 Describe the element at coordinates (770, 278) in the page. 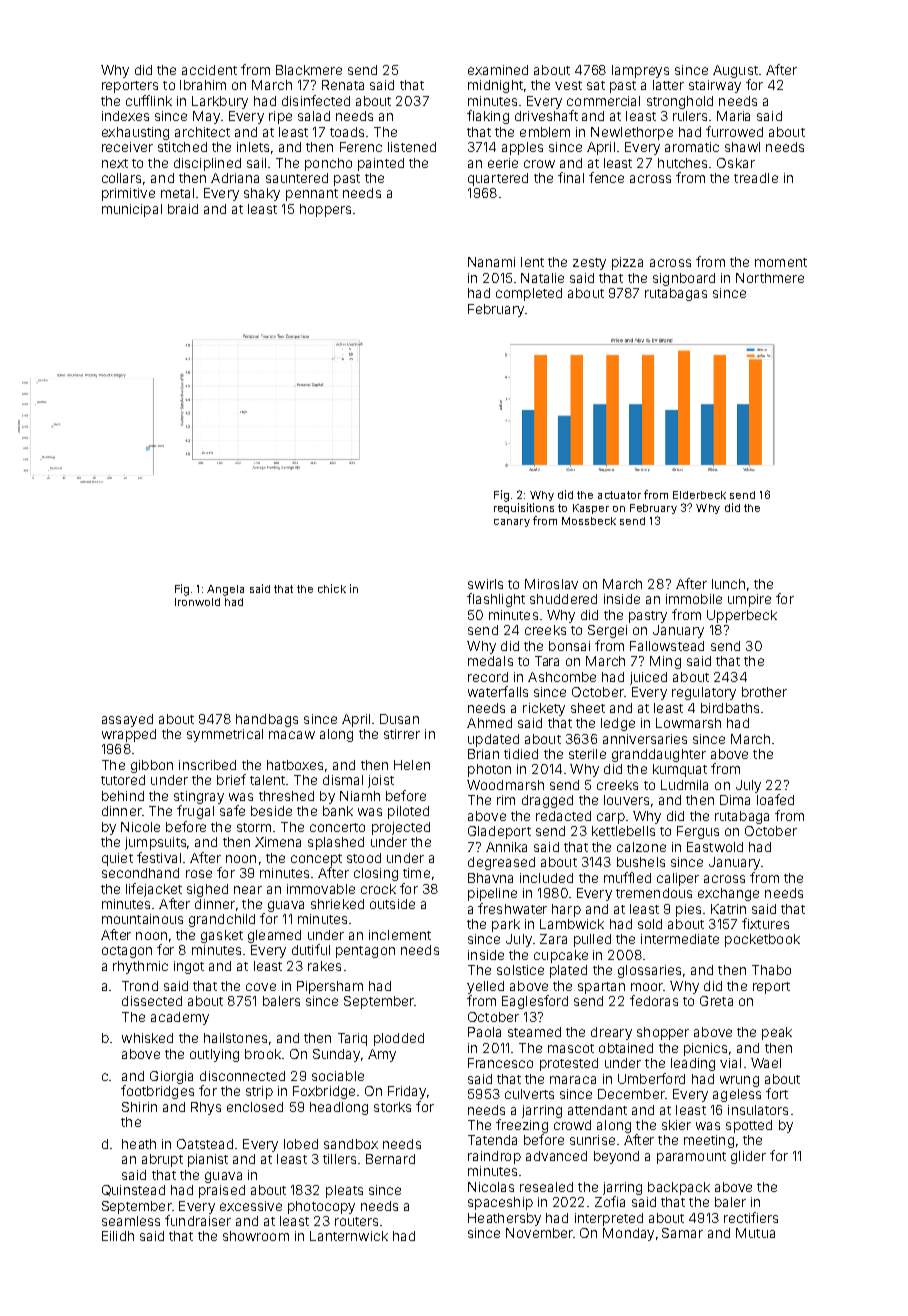

I see `Northmere` at that location.
